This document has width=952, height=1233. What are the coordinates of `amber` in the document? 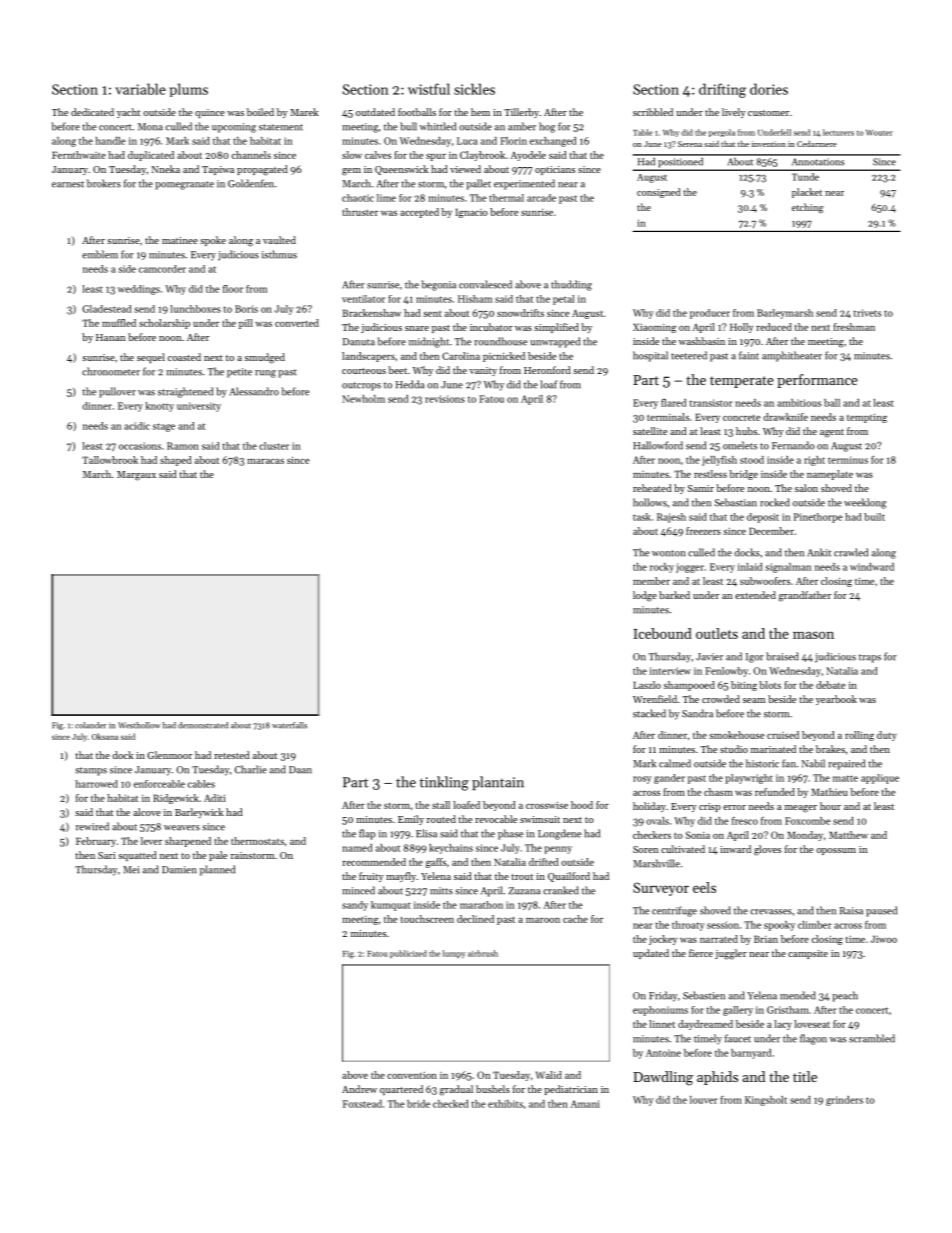 It's located at (522, 126).
